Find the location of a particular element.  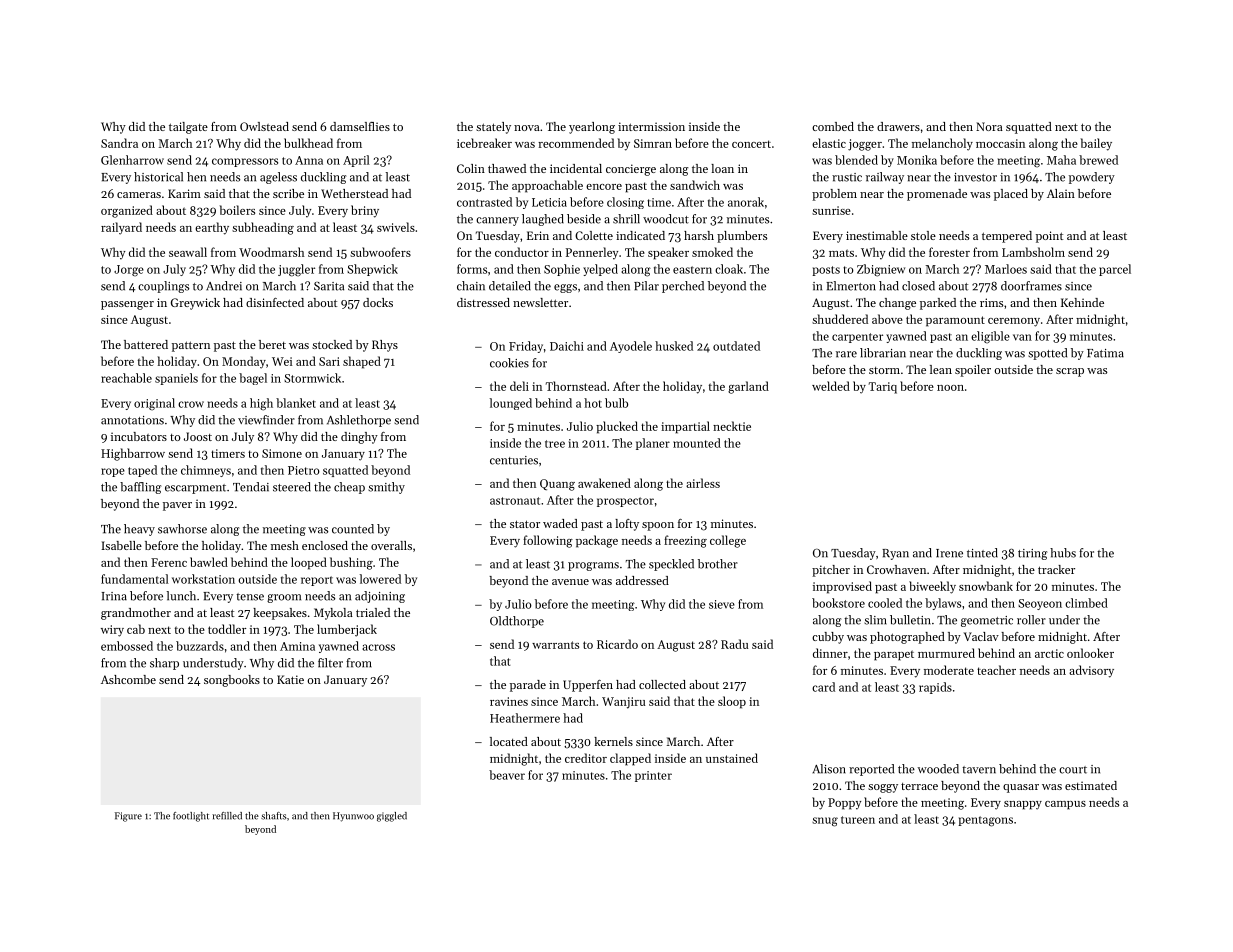

located is located at coordinates (509, 741).
